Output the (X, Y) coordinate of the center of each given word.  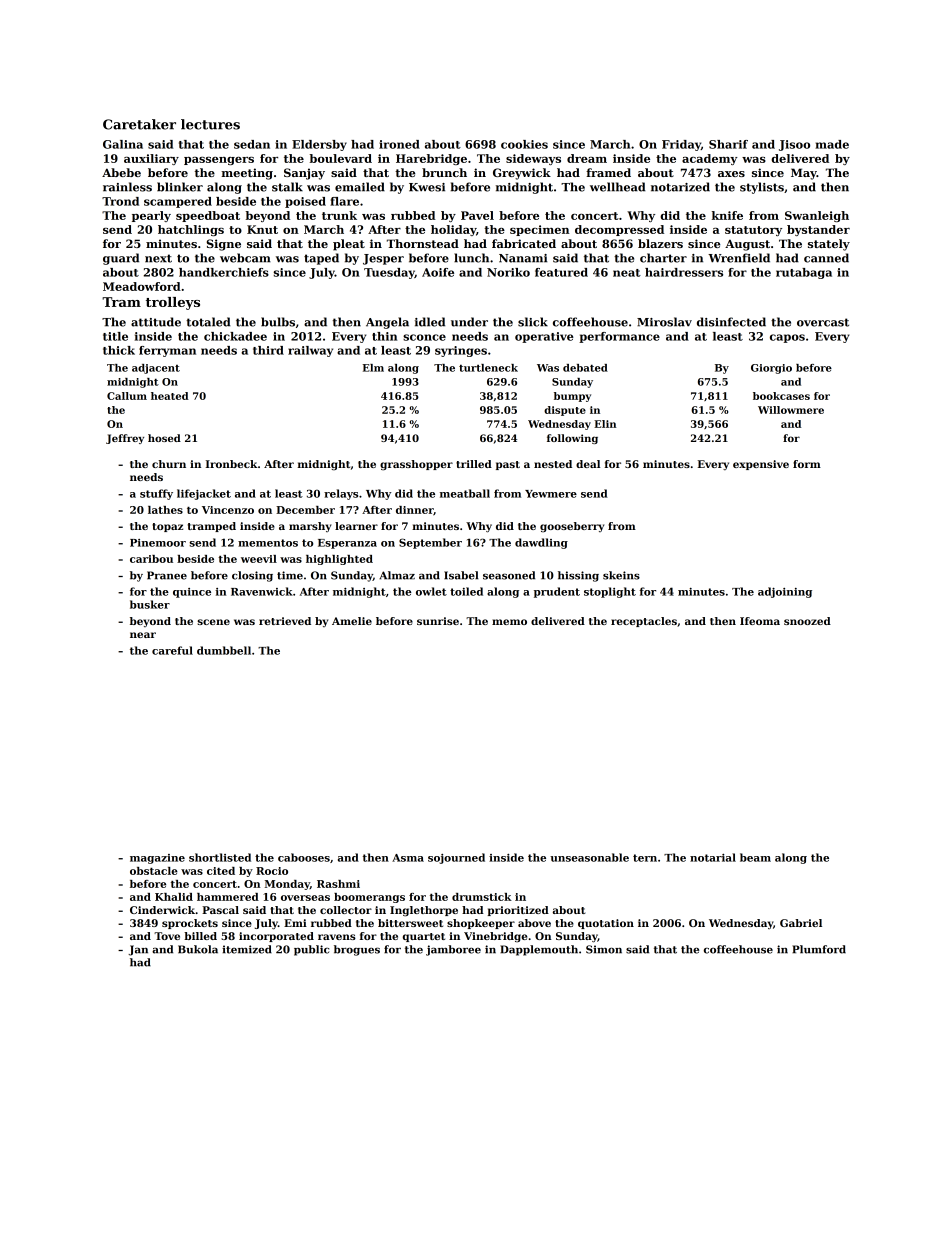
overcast (823, 322)
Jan (138, 950)
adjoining (785, 592)
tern (645, 858)
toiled (466, 591)
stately (829, 245)
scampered (178, 202)
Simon (604, 949)
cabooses (304, 857)
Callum (127, 396)
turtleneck (488, 368)
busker (150, 604)
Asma (408, 858)
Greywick (522, 174)
